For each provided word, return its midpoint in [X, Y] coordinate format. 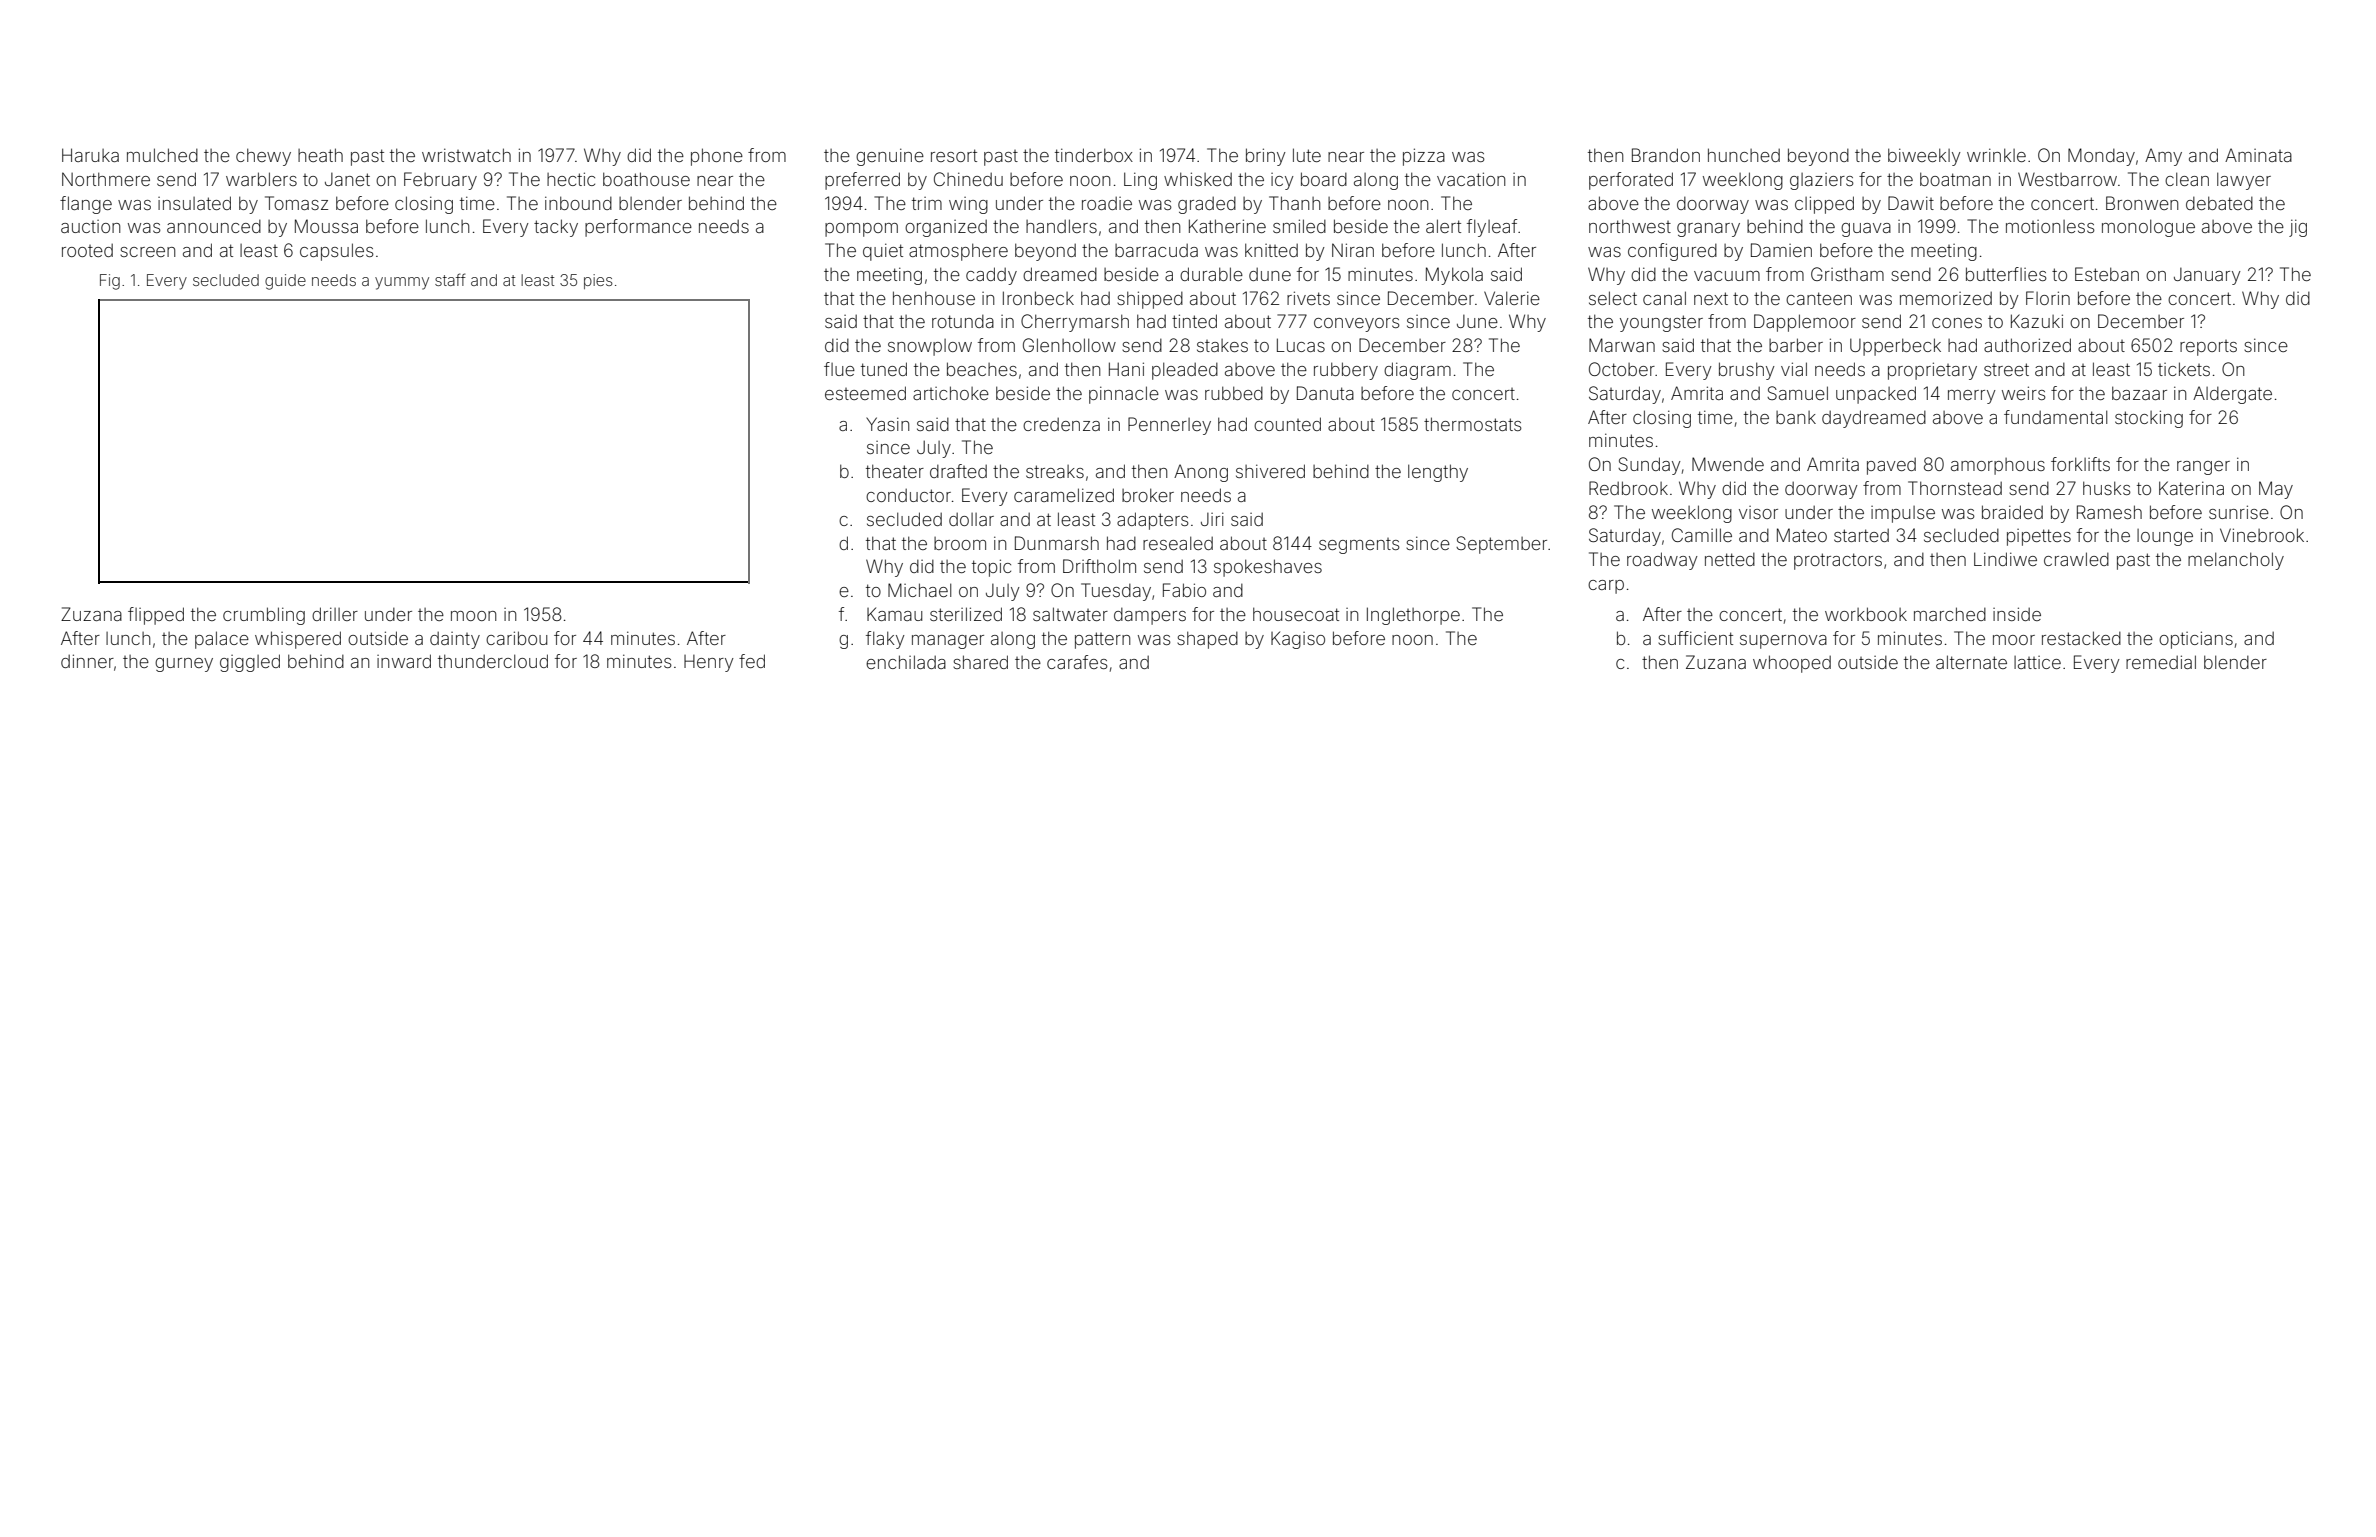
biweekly [1924, 157]
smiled [1299, 226]
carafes [1077, 662]
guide [285, 282]
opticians [2196, 640]
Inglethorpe [1413, 616]
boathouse [646, 179]
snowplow [930, 347]
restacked [2081, 638]
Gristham [1847, 274]
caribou [516, 638]
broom [960, 543]
